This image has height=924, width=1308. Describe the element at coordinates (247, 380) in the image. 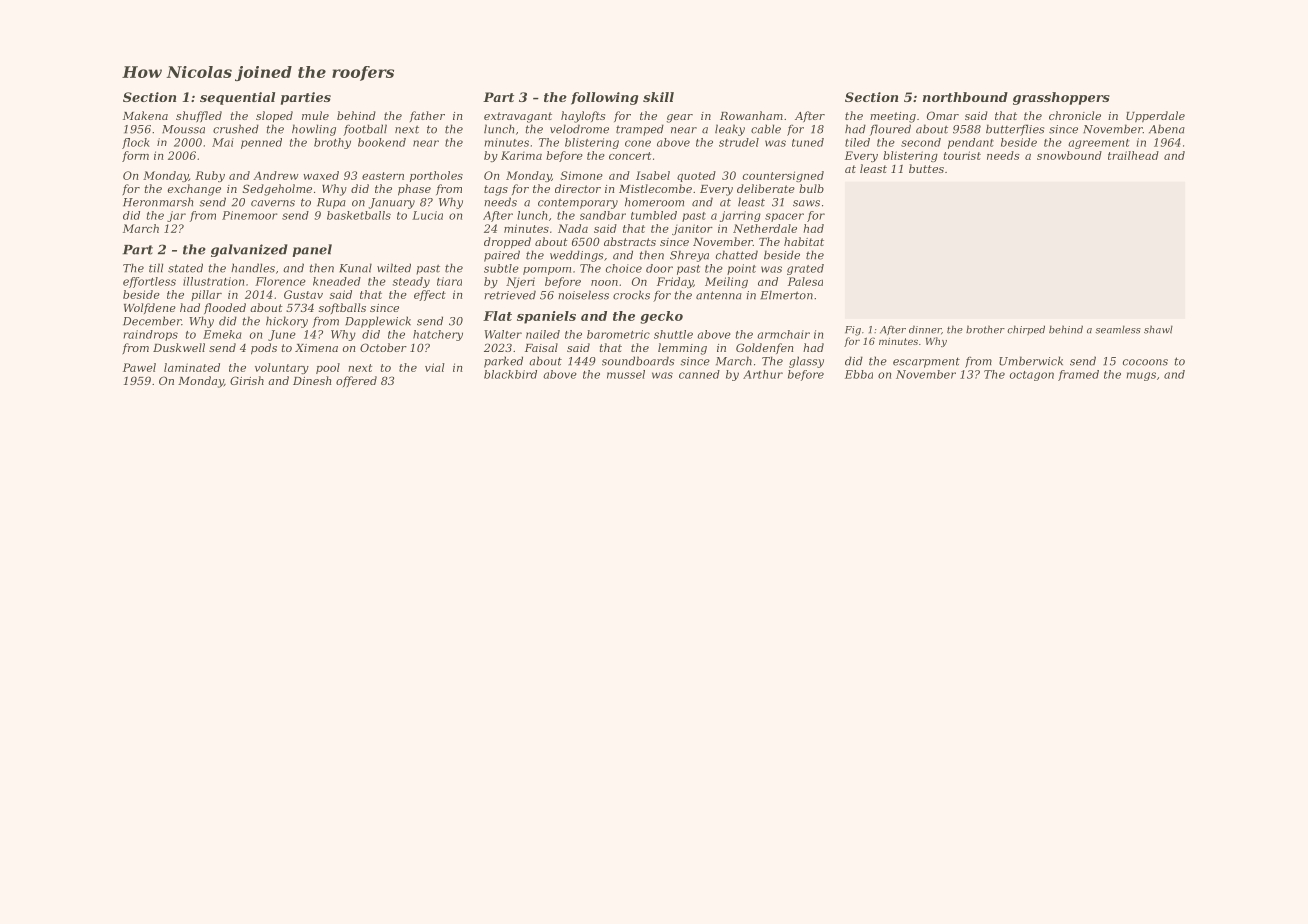

I see `Girish` at that location.
